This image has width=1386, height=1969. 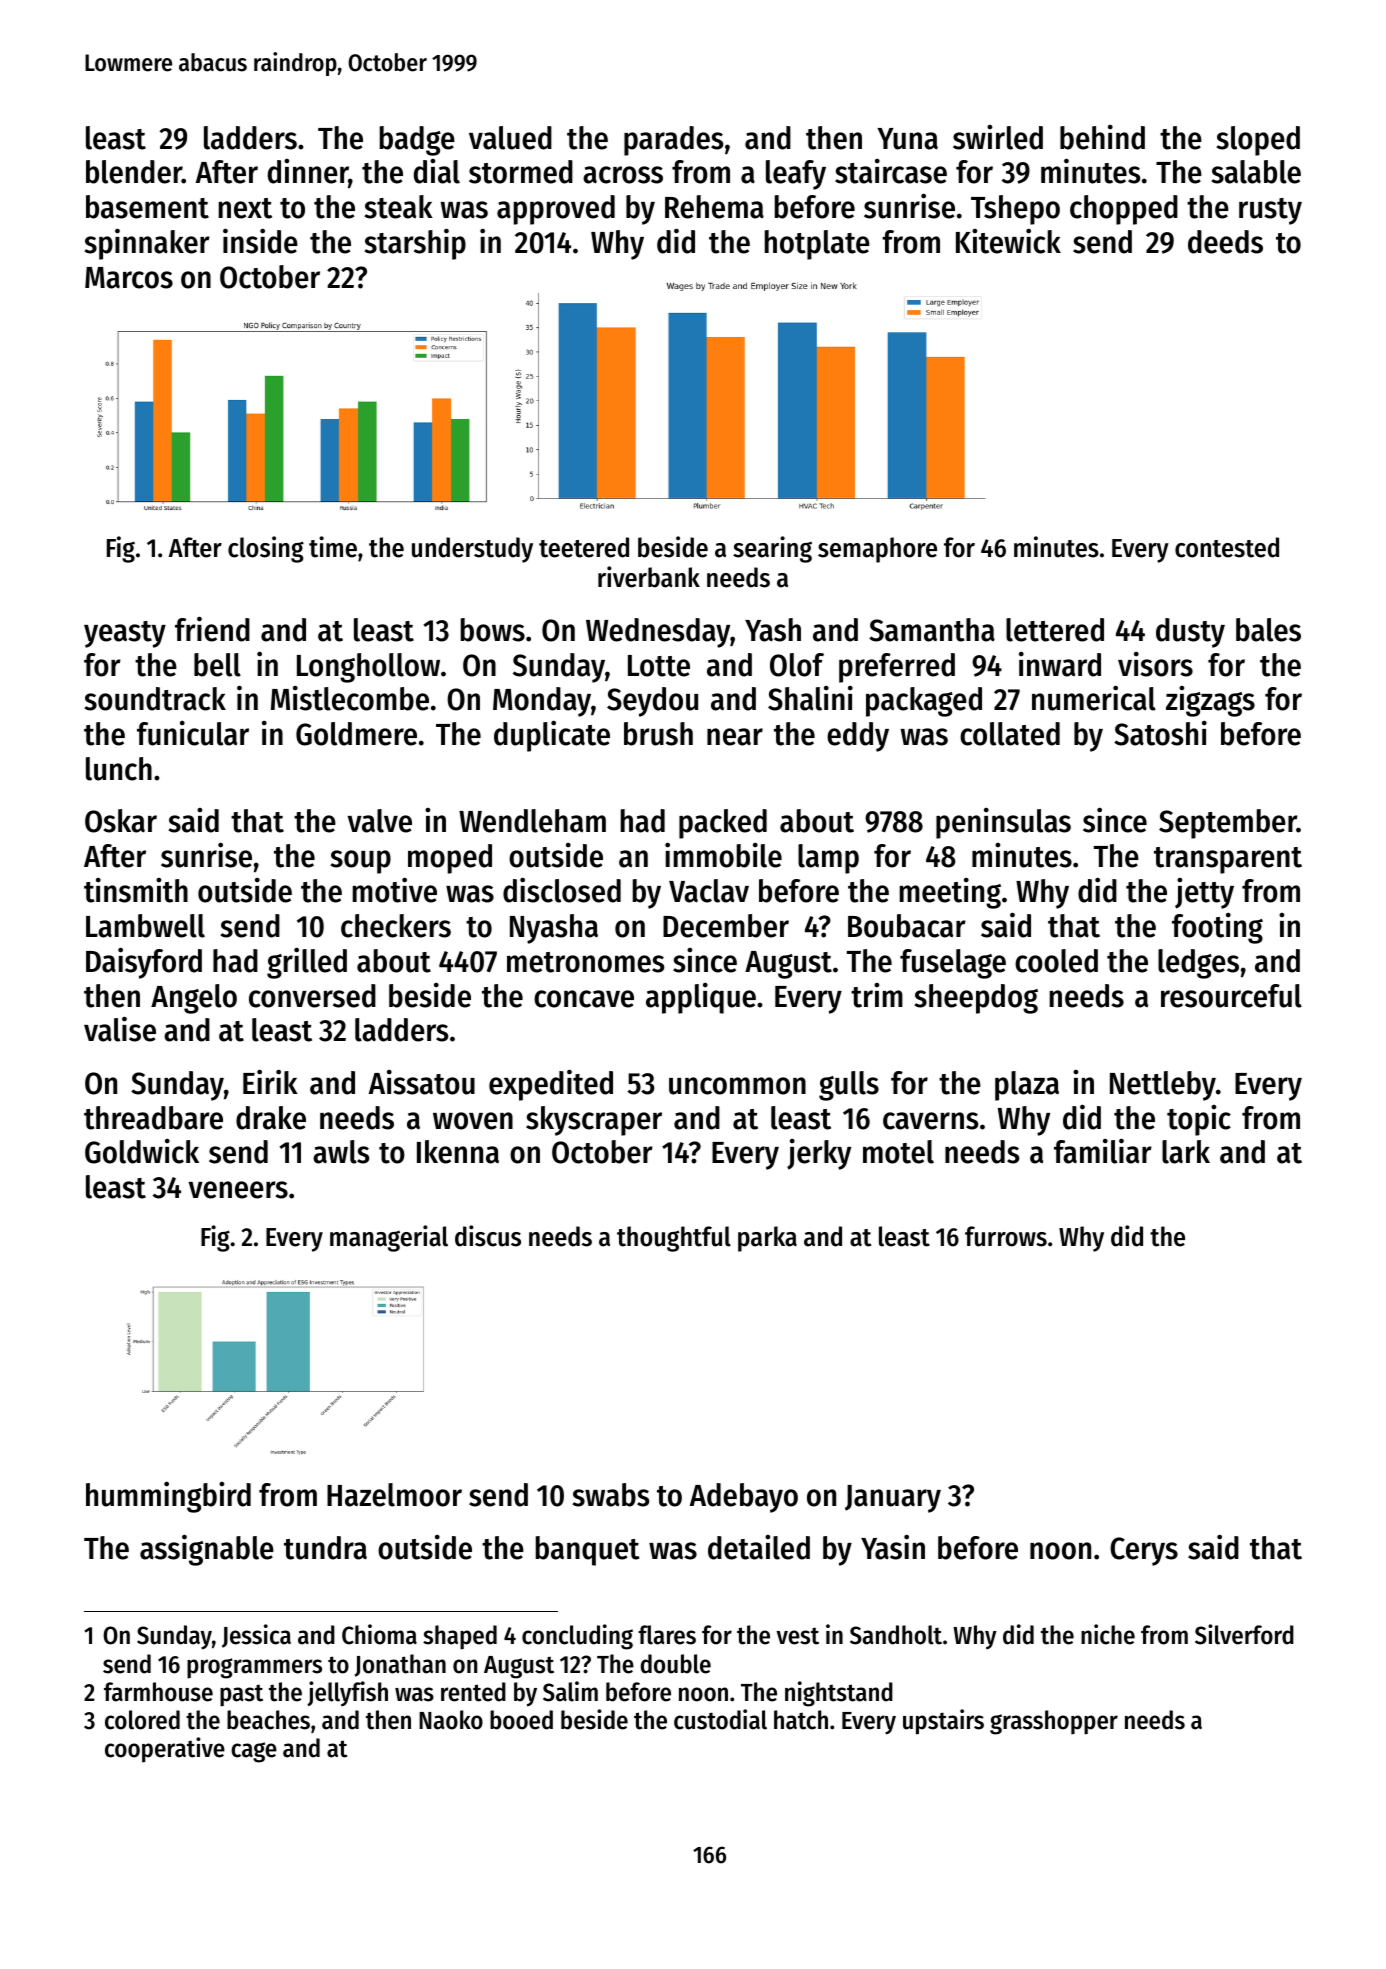 I want to click on tinsmith, so click(x=136, y=890).
